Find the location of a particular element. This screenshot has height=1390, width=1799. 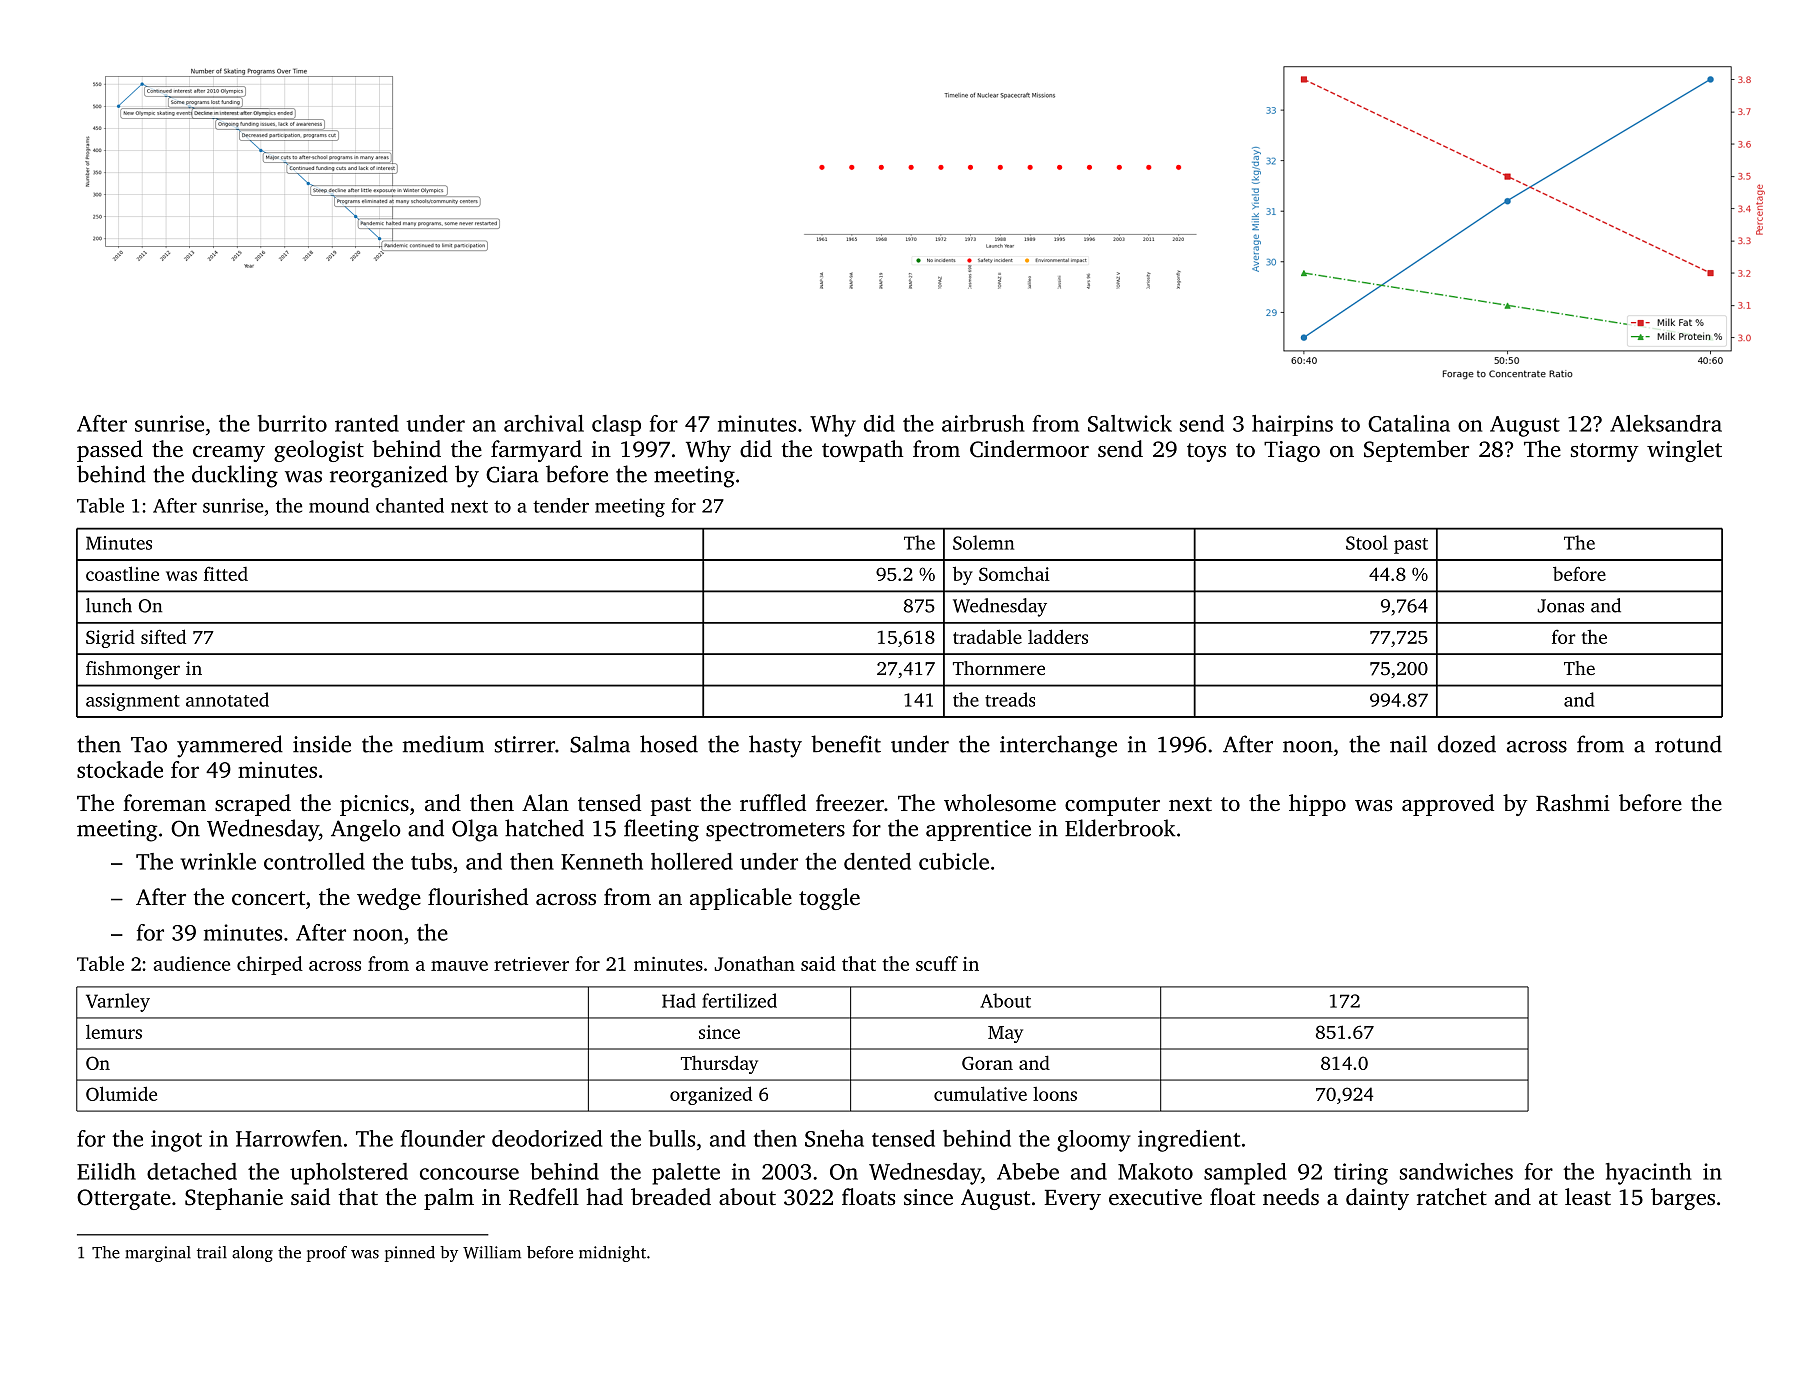

hasty is located at coordinates (775, 746).
